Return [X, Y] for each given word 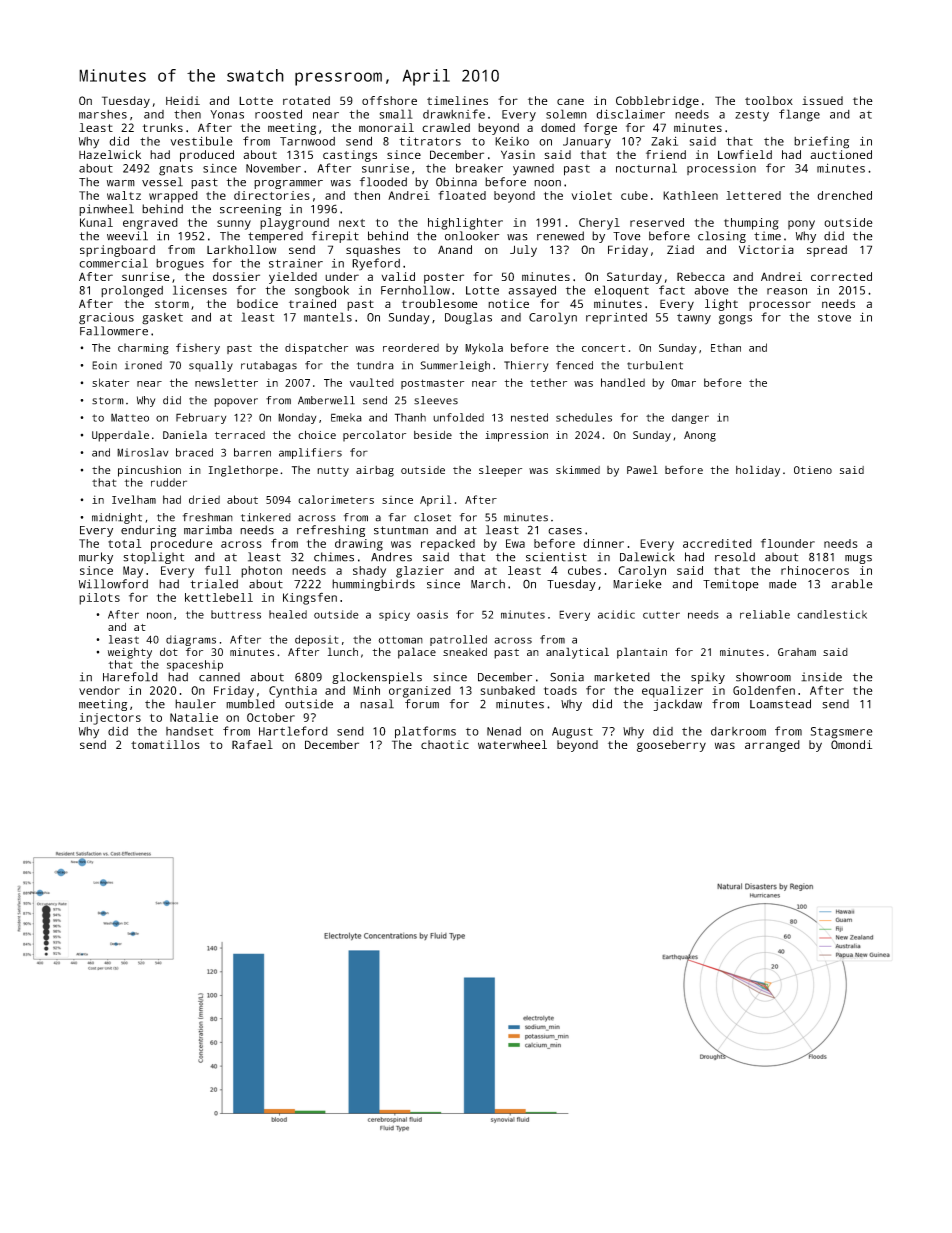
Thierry [526, 366]
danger [690, 418]
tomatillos [165, 744]
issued [822, 100]
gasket [162, 319]
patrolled [458, 640]
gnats [176, 170]
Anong [700, 436]
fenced [574, 365]
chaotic [445, 744]
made [783, 584]
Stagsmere [842, 733]
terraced [240, 435]
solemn [566, 114]
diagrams [191, 640]
